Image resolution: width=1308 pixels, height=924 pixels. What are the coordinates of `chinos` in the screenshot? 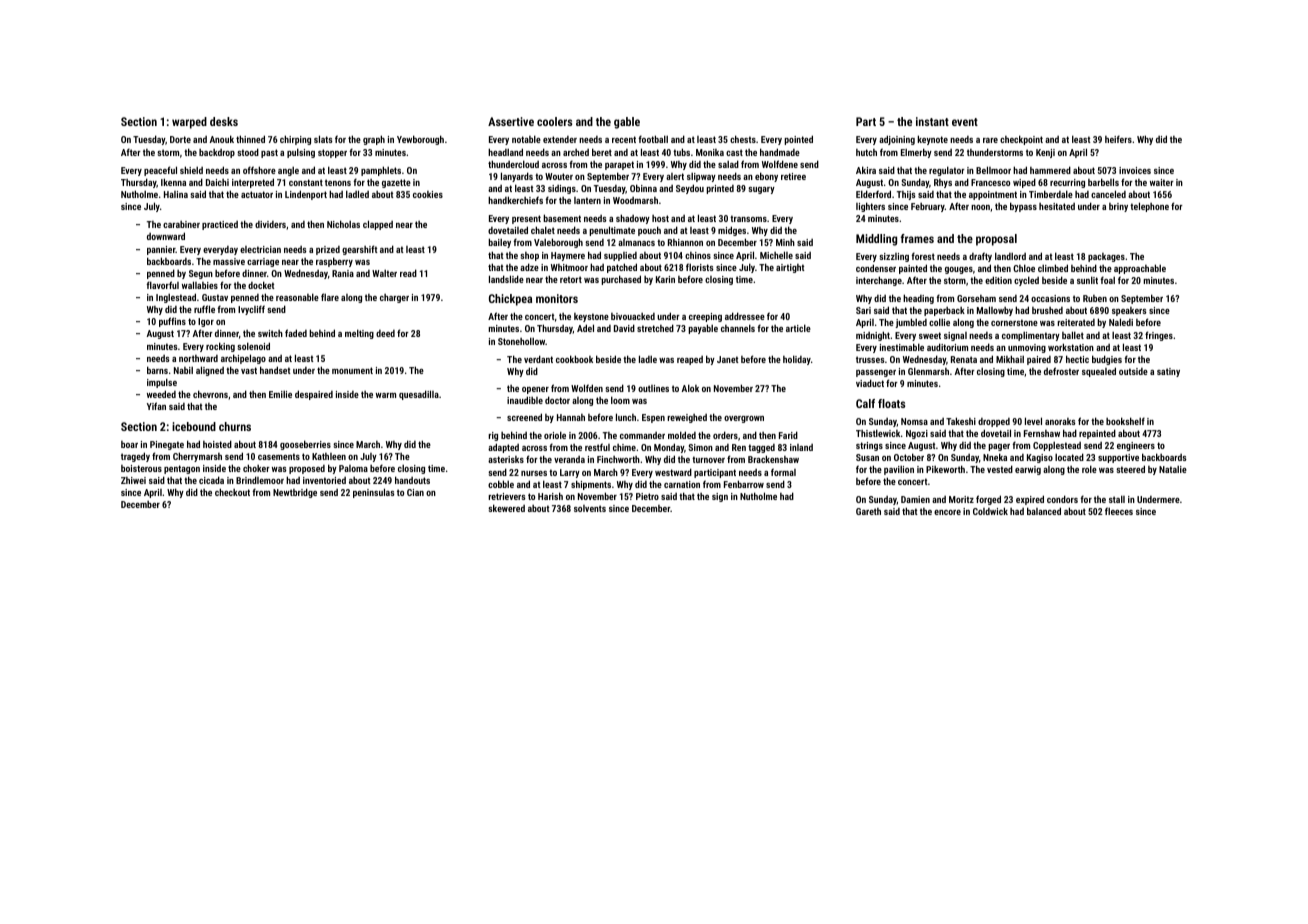 It's located at (698, 255).
